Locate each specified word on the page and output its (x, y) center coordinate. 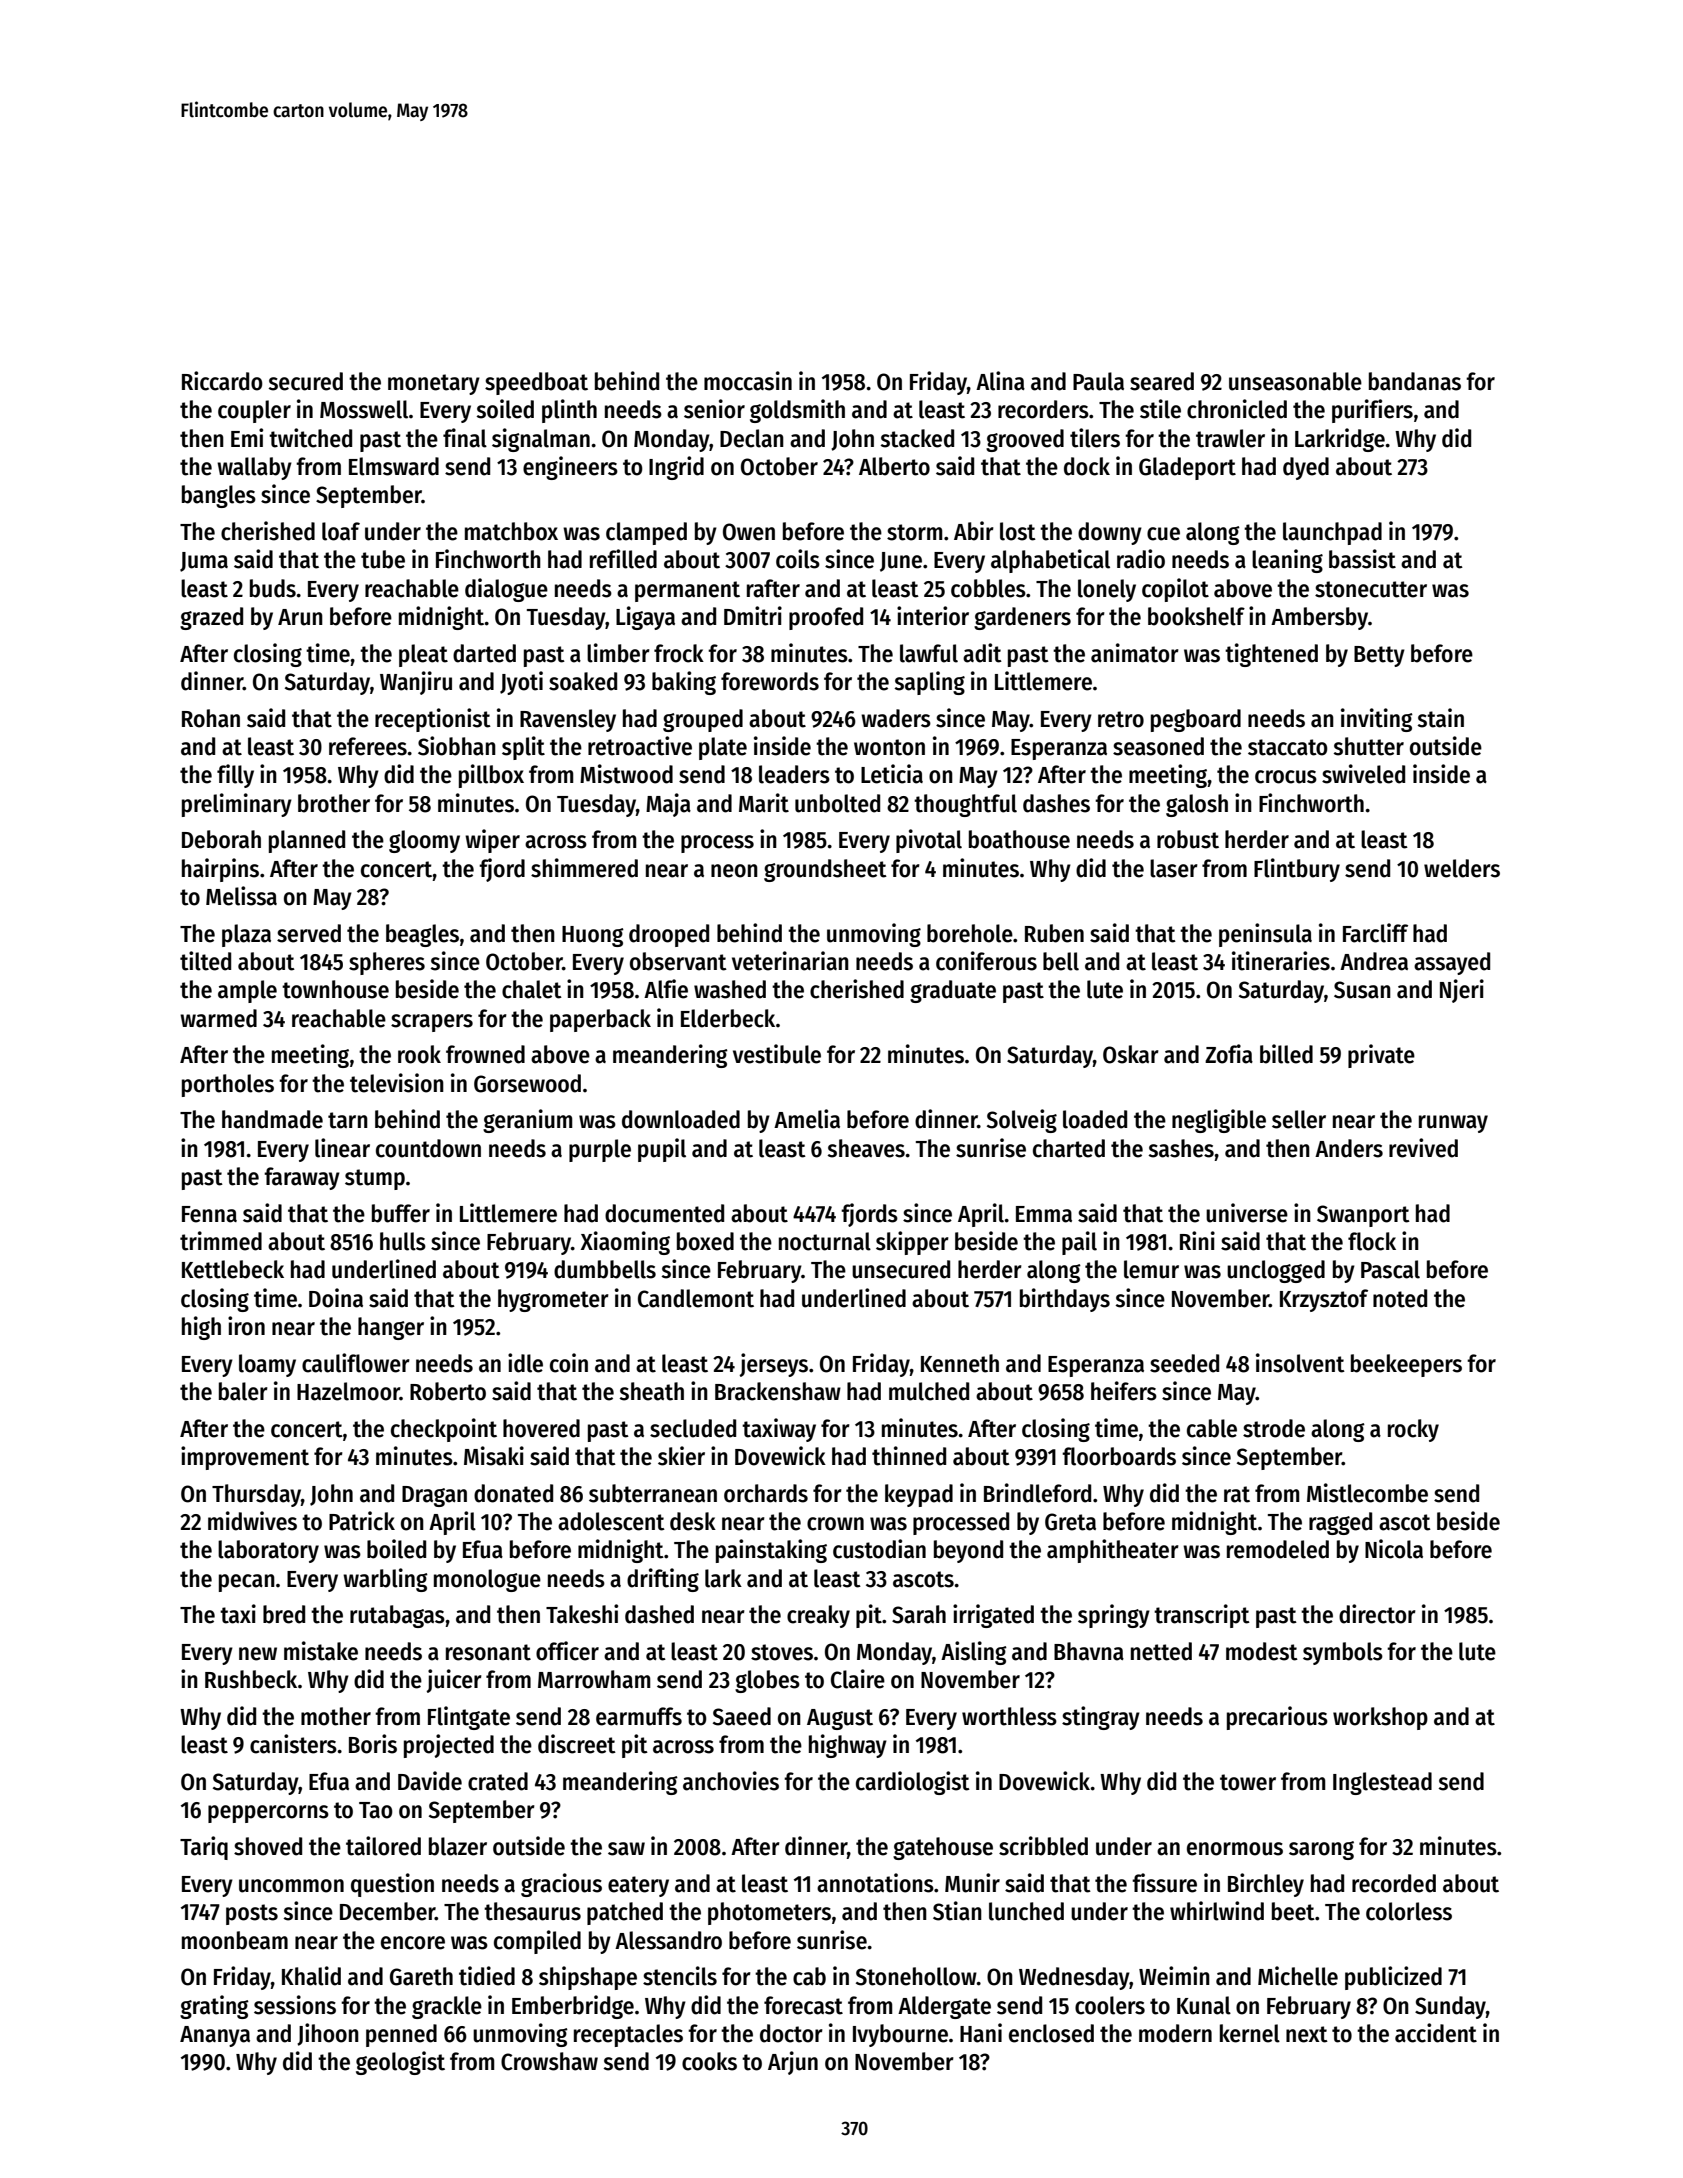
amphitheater (1113, 1551)
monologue (487, 1580)
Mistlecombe (1367, 1493)
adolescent (611, 1521)
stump (375, 1179)
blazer (458, 1846)
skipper (912, 1243)
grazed (211, 618)
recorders (1043, 409)
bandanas (1415, 381)
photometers (769, 1913)
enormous (1235, 1849)
